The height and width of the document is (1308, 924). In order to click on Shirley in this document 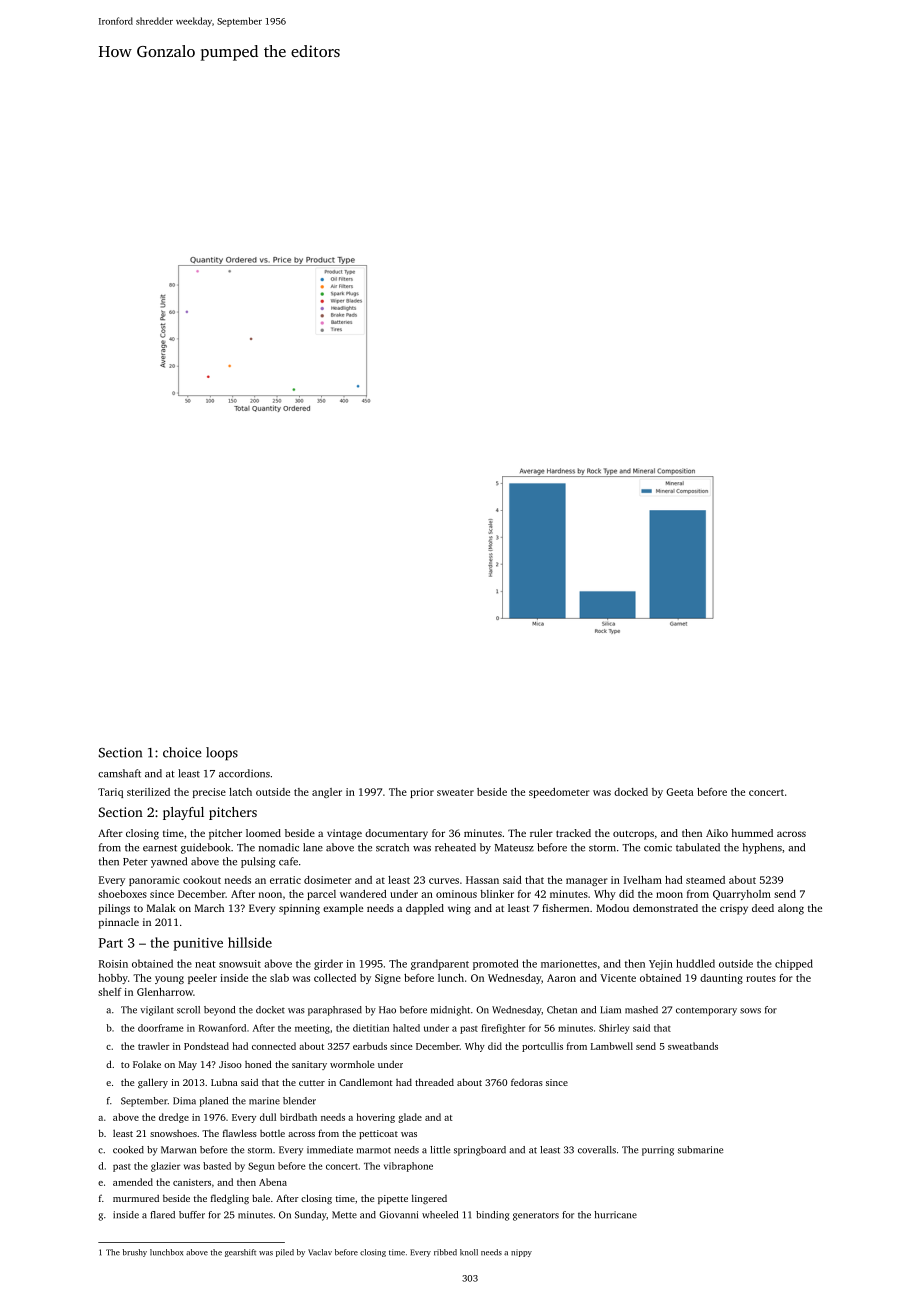, I will do `click(614, 1029)`.
